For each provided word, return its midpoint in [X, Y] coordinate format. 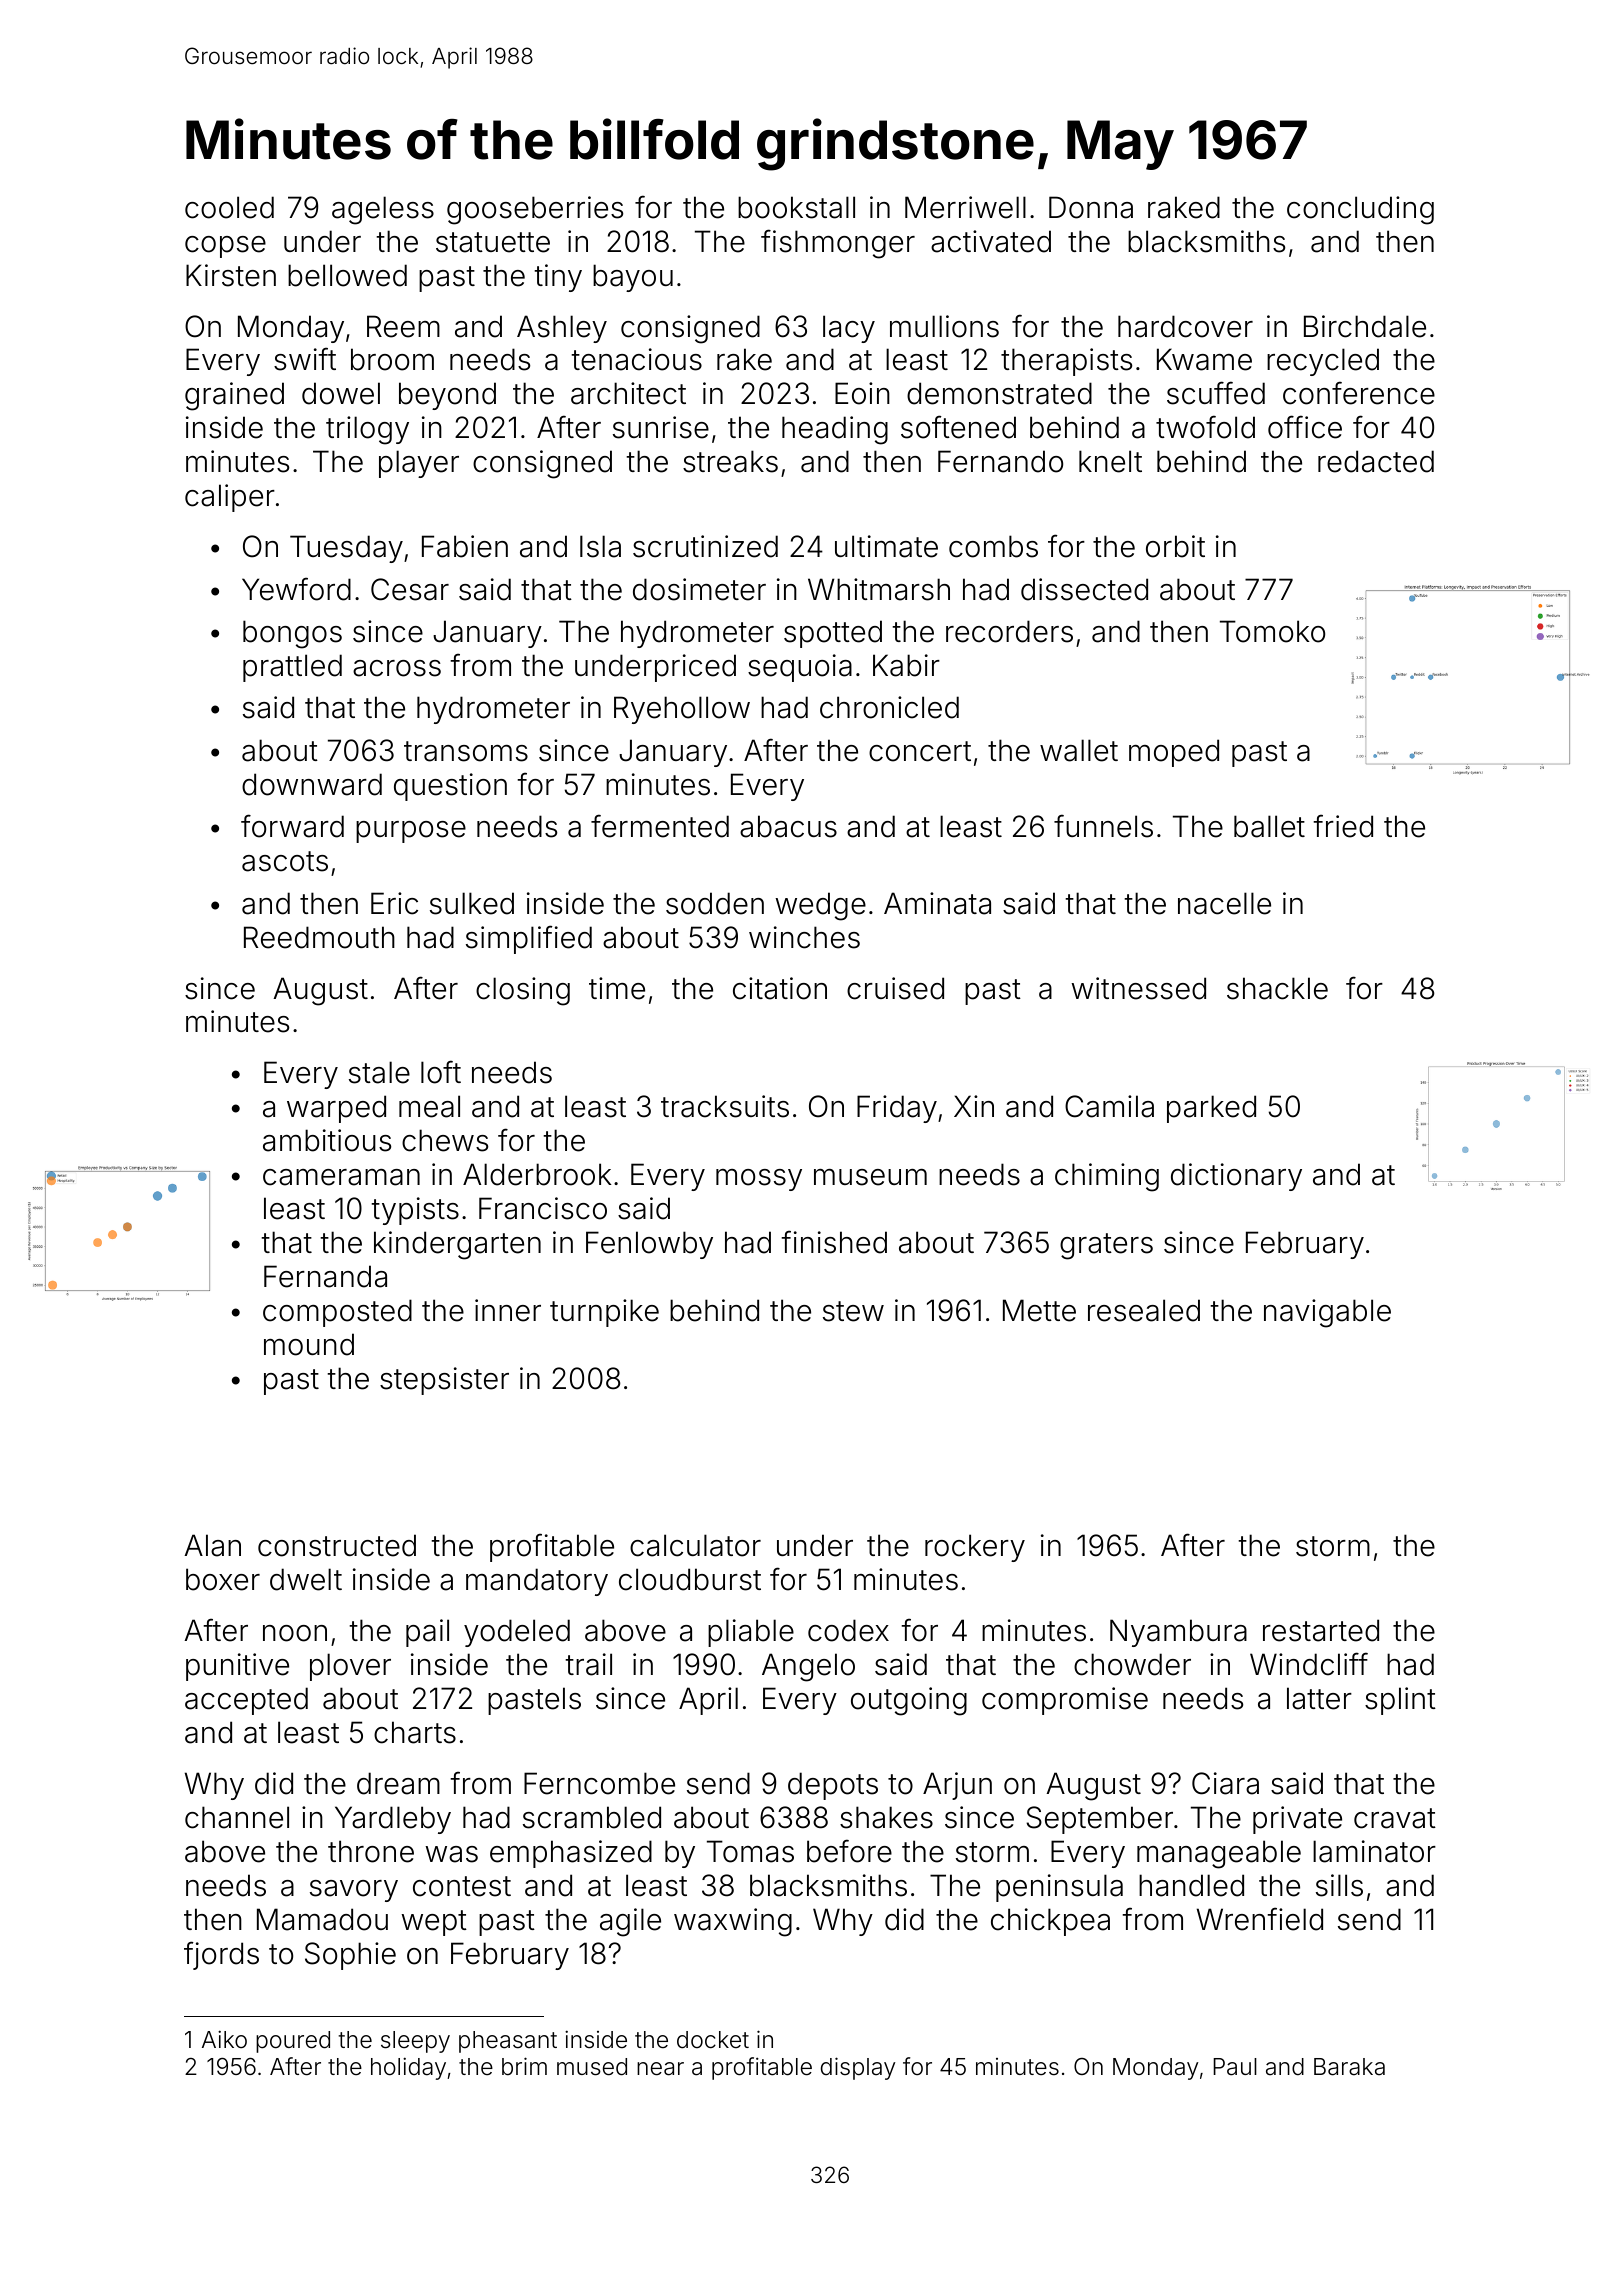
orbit [1175, 546]
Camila [1109, 1106]
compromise [1065, 1701]
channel [237, 1817]
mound [309, 1344]
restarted [1321, 1630]
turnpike [604, 1313]
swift [305, 359]
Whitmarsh [879, 589]
